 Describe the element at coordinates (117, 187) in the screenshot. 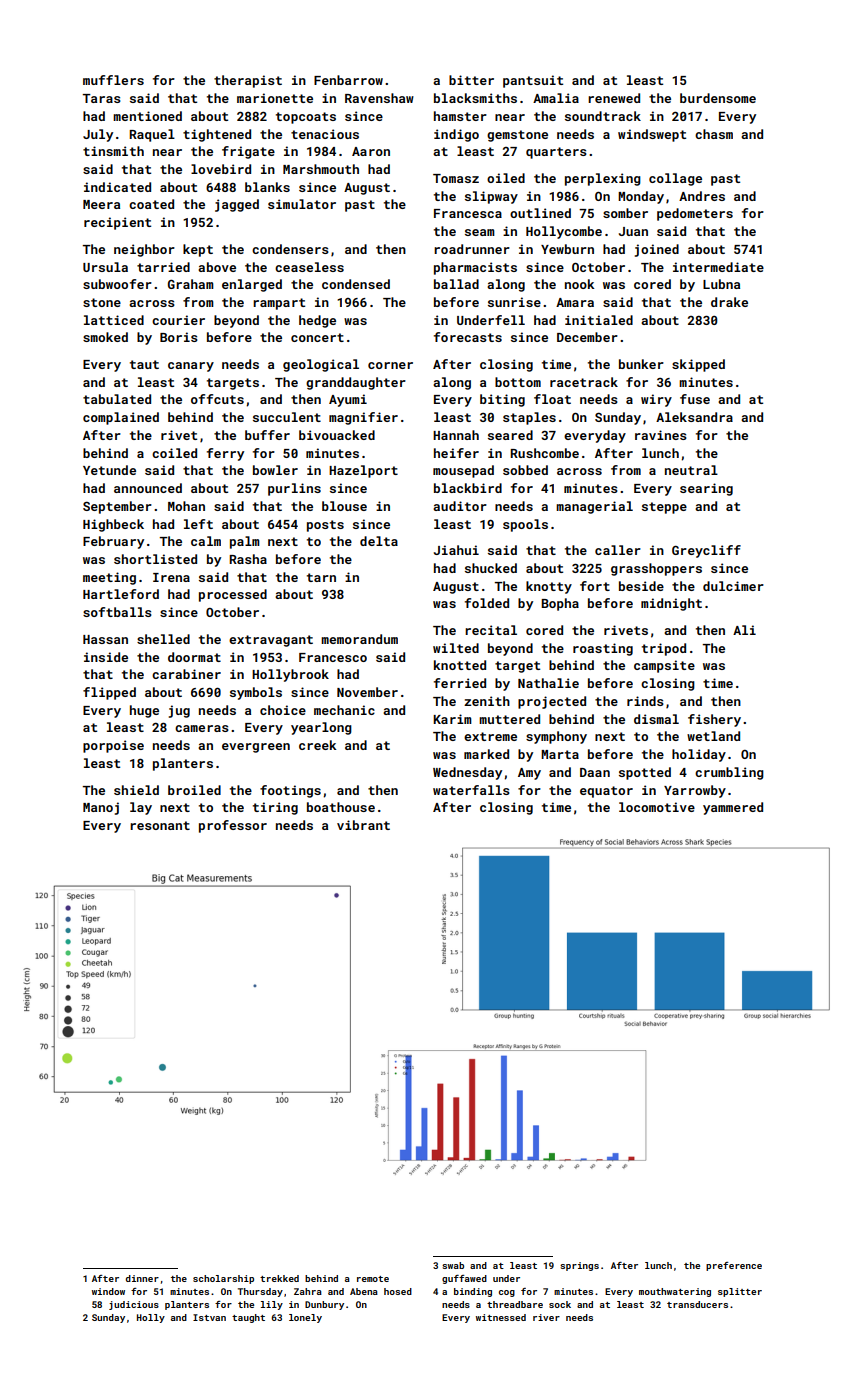

I see `indicated` at that location.
